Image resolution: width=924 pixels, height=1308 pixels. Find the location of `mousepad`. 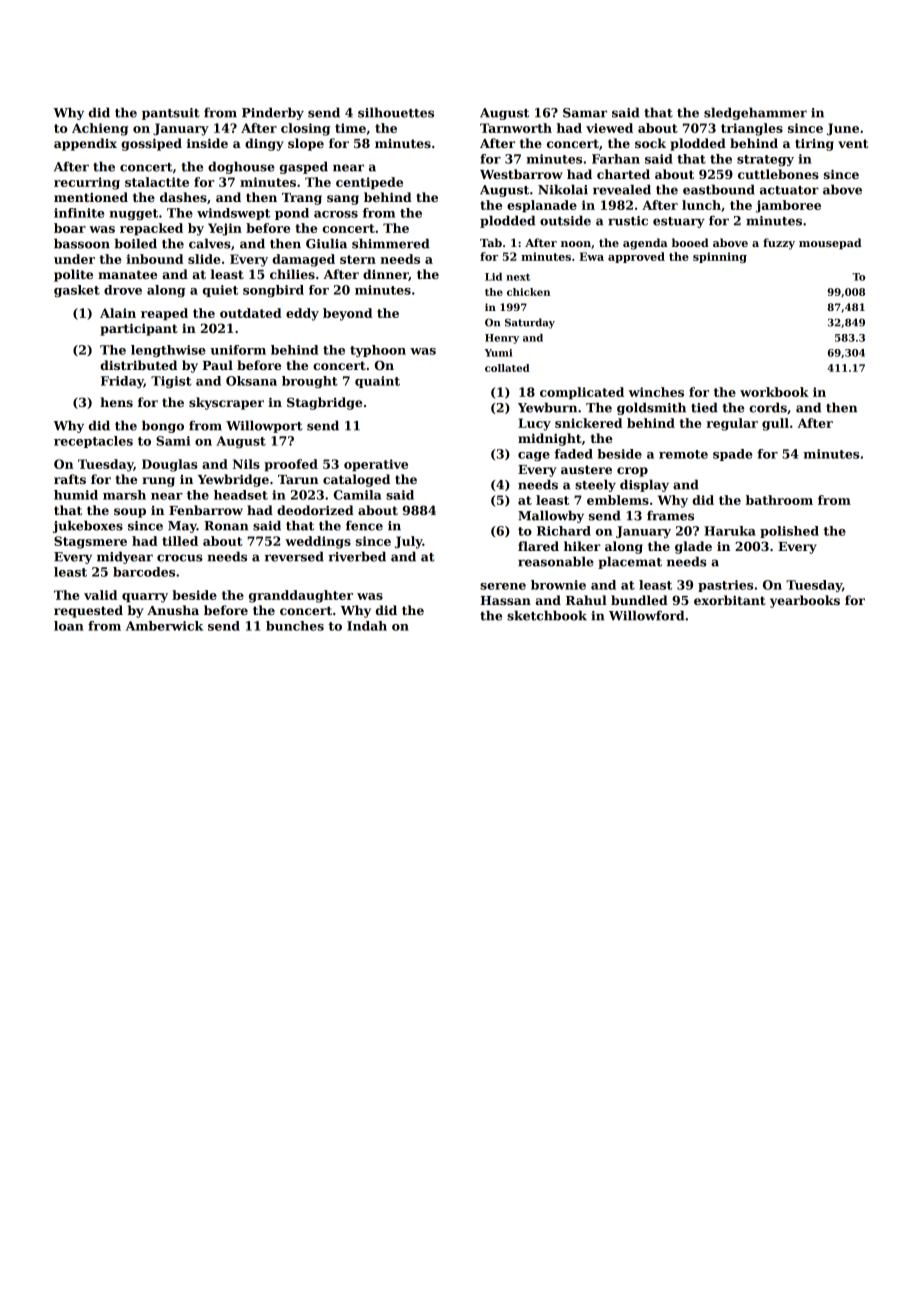

mousepad is located at coordinates (830, 243).
